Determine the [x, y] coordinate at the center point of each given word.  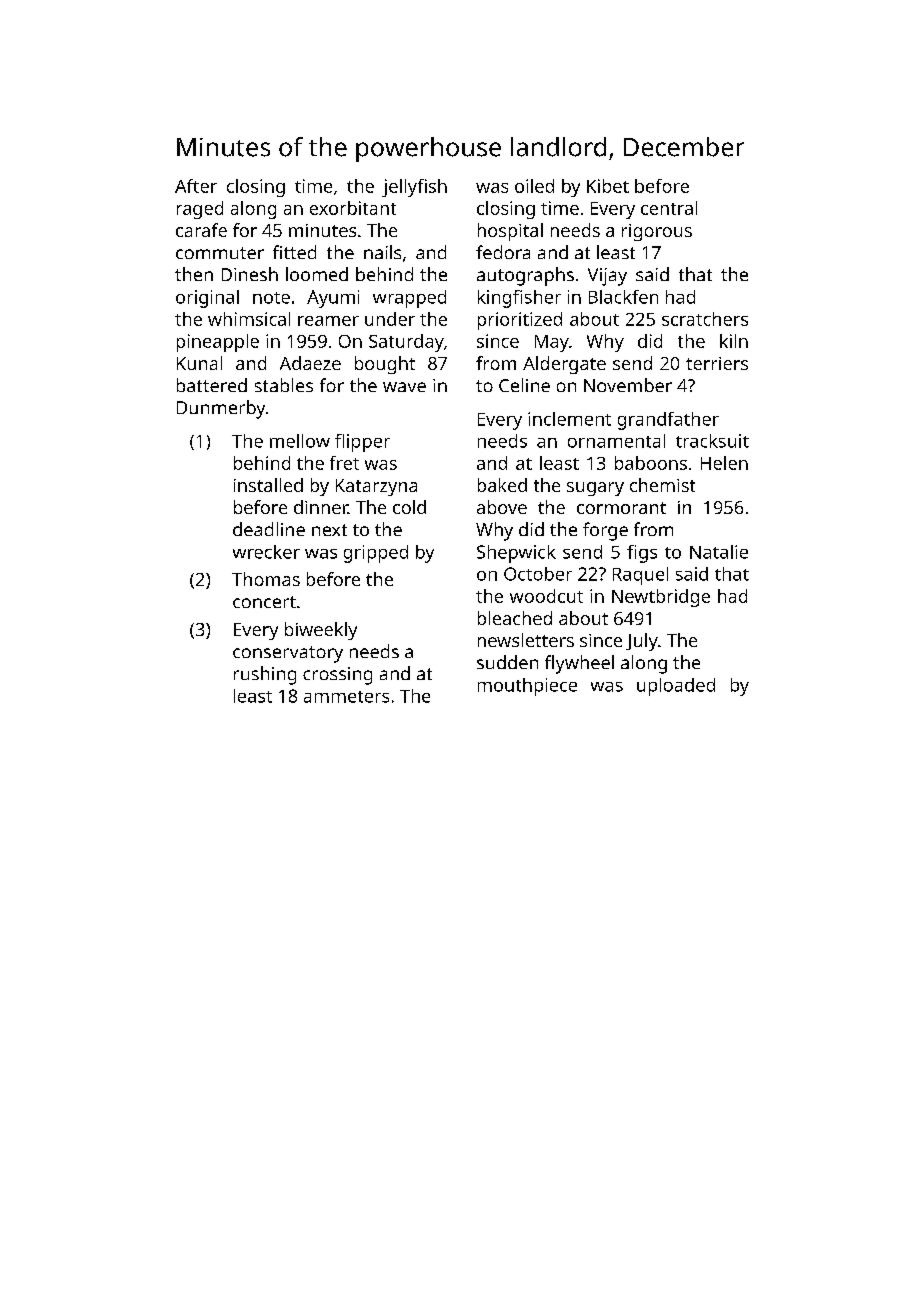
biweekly [321, 631]
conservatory [288, 654]
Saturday [406, 343]
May [552, 343]
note [271, 298]
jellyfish [414, 188]
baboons [651, 463]
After [196, 186]
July [642, 642]
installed [268, 485]
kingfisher [519, 299]
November [628, 385]
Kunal [199, 363]
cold [409, 507]
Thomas [266, 579]
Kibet [608, 186]
